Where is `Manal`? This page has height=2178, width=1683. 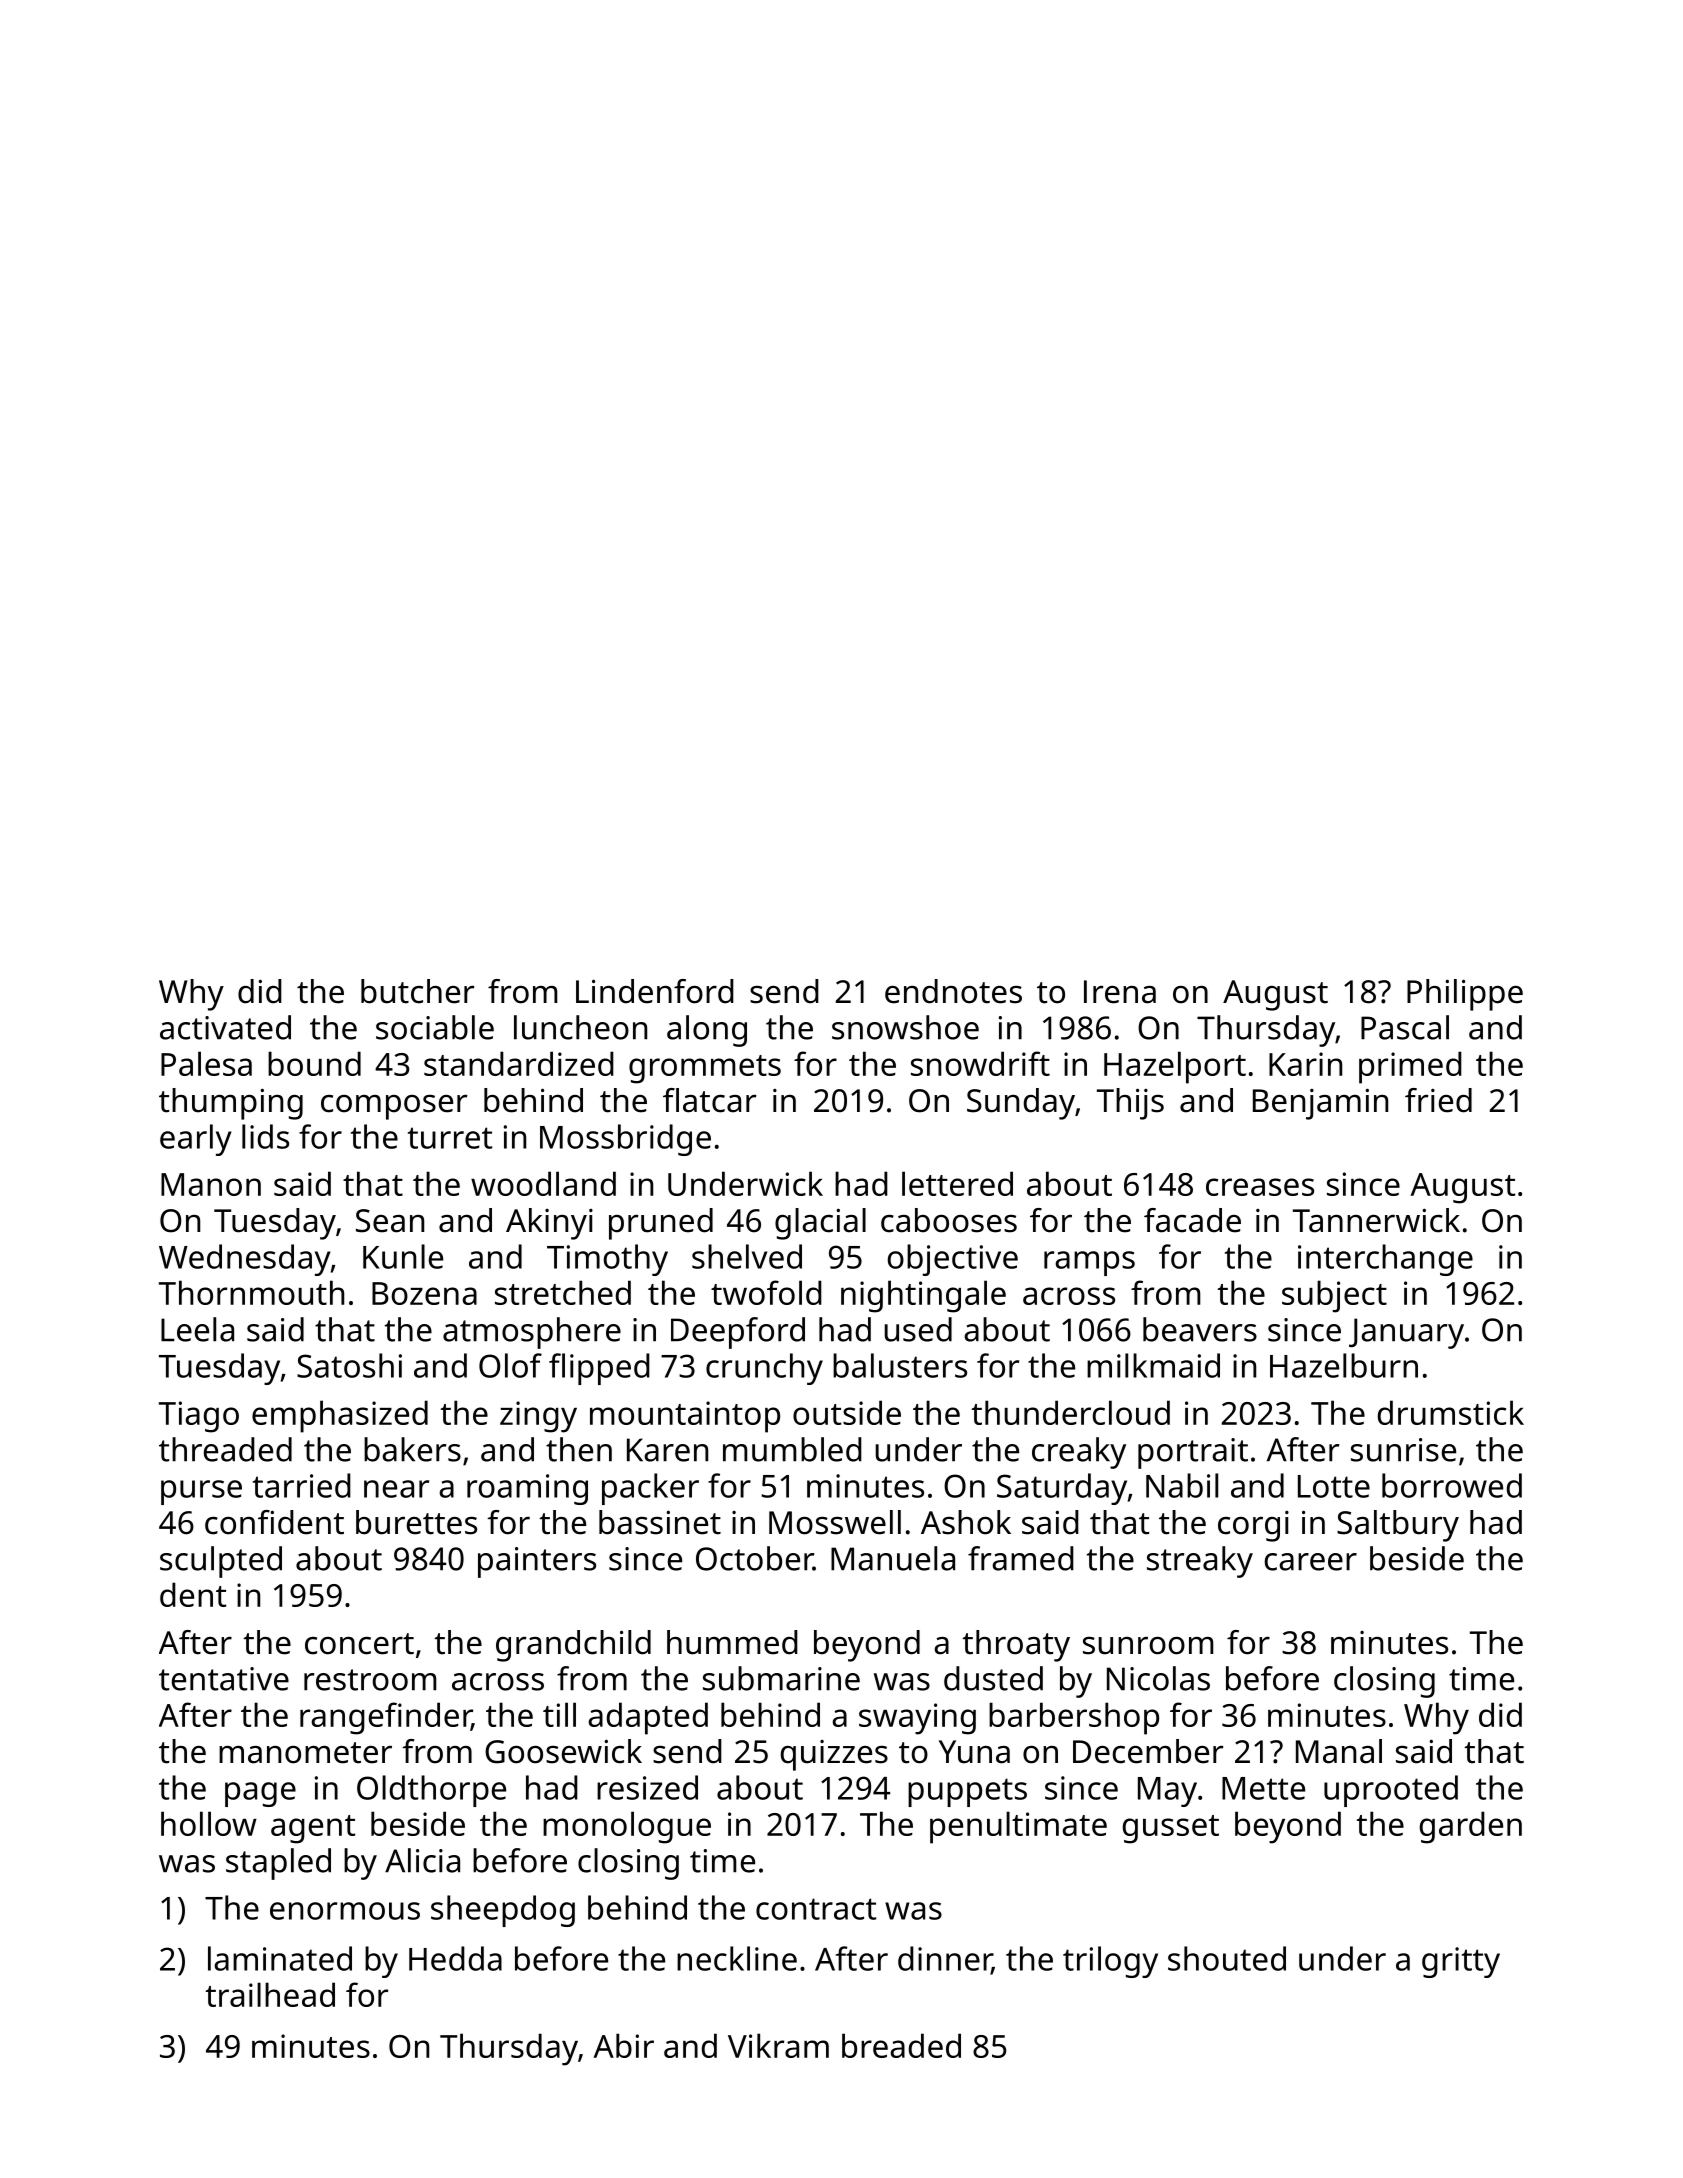 Manal is located at coordinates (1339, 1751).
